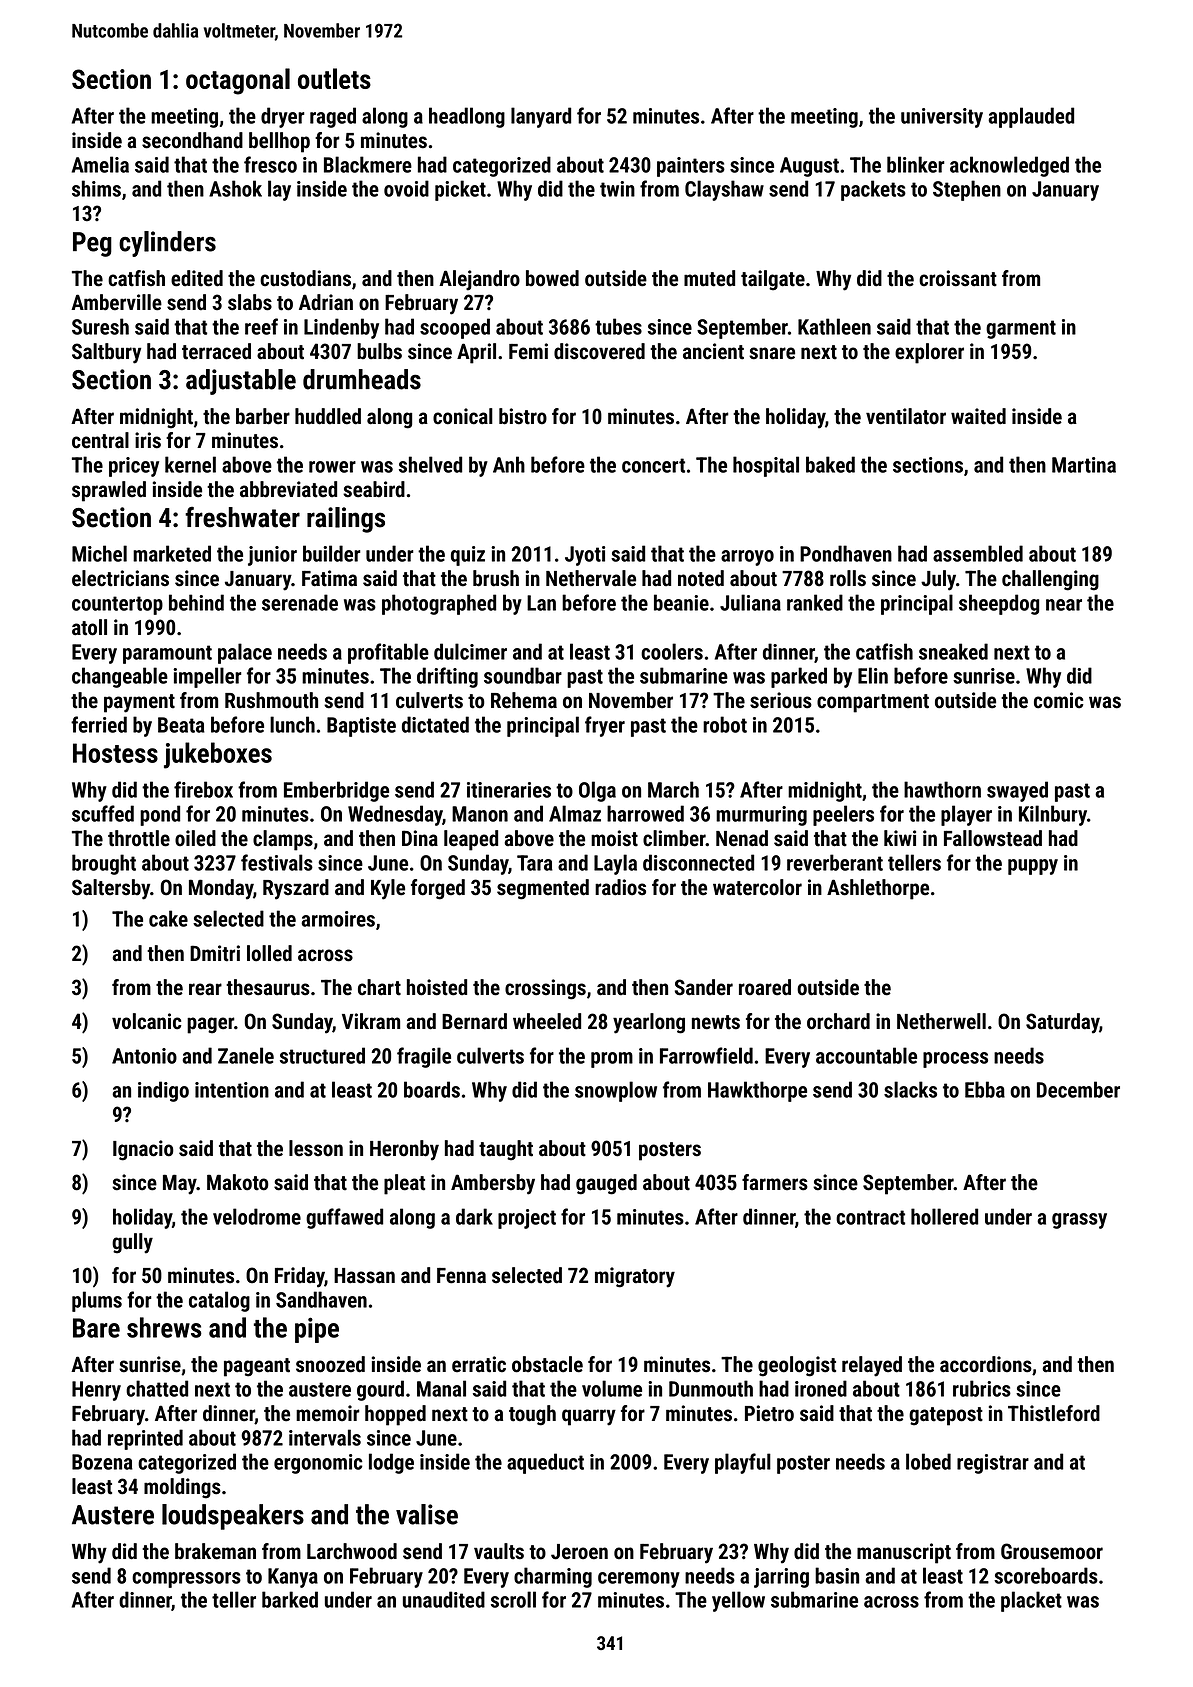 This screenshot has height=1687, width=1193. What do you see at coordinates (612, 1060) in the screenshot?
I see `prom` at bounding box center [612, 1060].
